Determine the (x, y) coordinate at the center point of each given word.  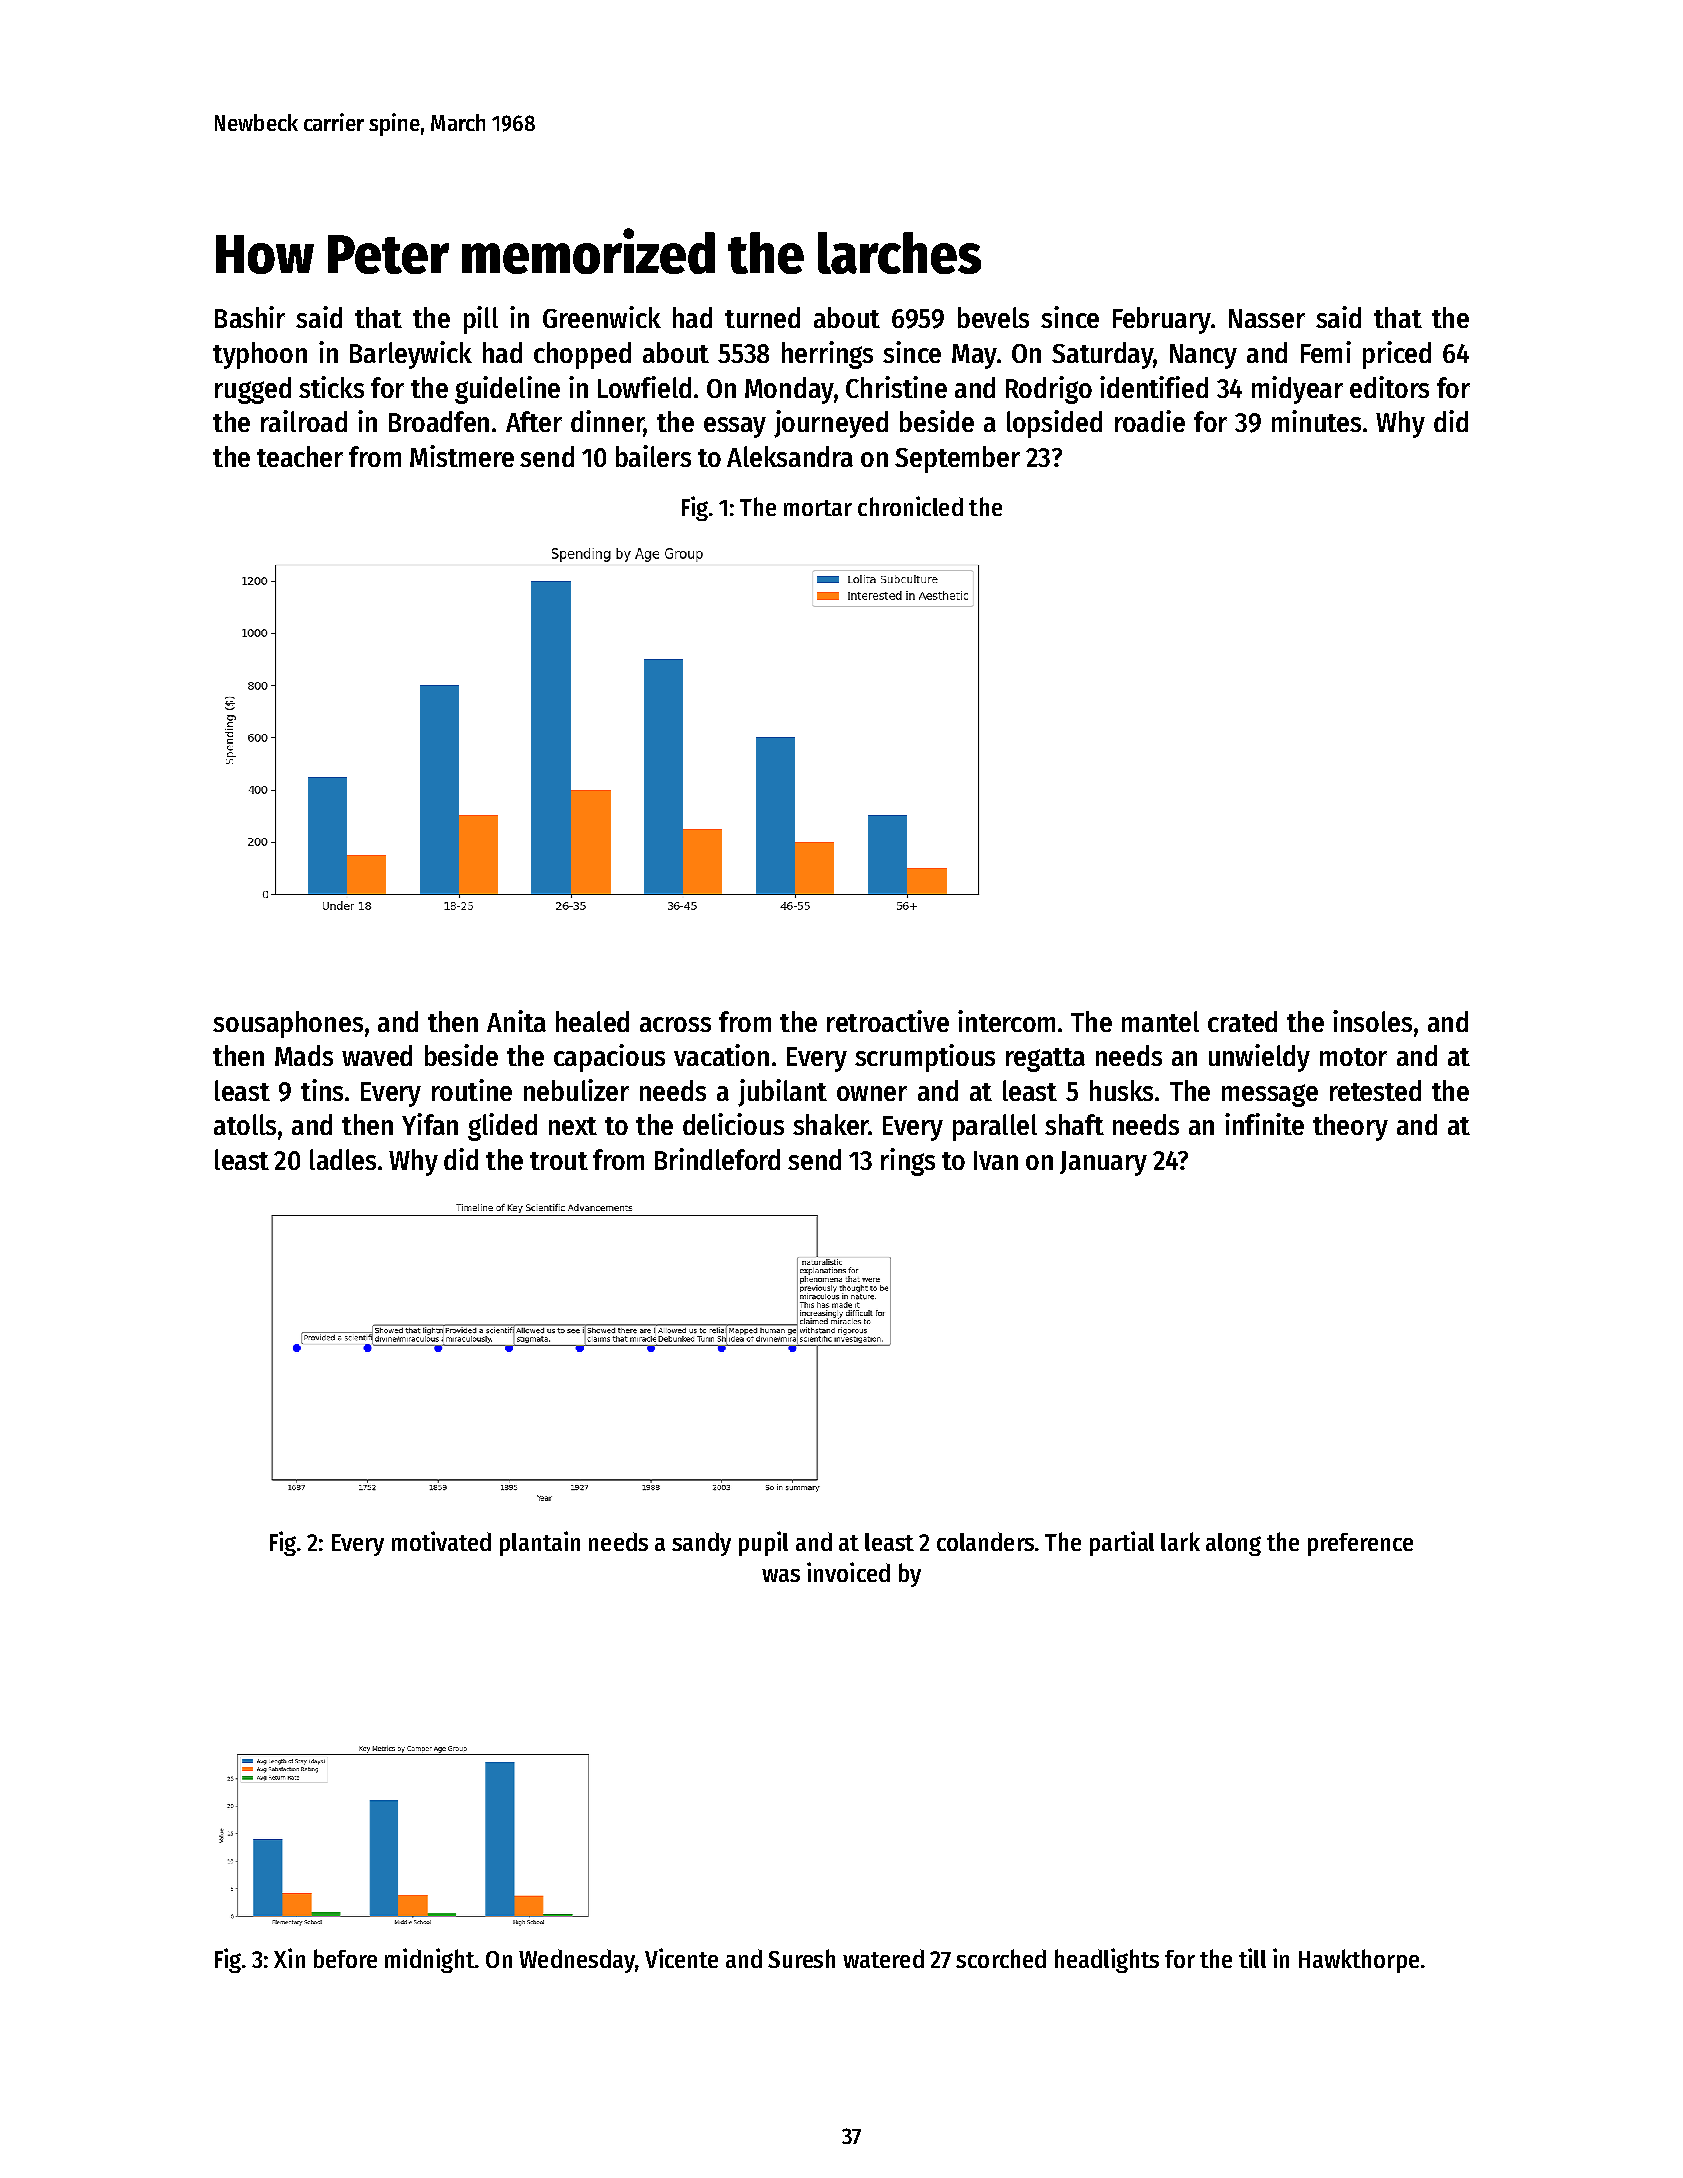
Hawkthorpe (1359, 1961)
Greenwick (602, 317)
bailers (653, 456)
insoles (1372, 1021)
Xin (289, 1958)
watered (883, 1958)
